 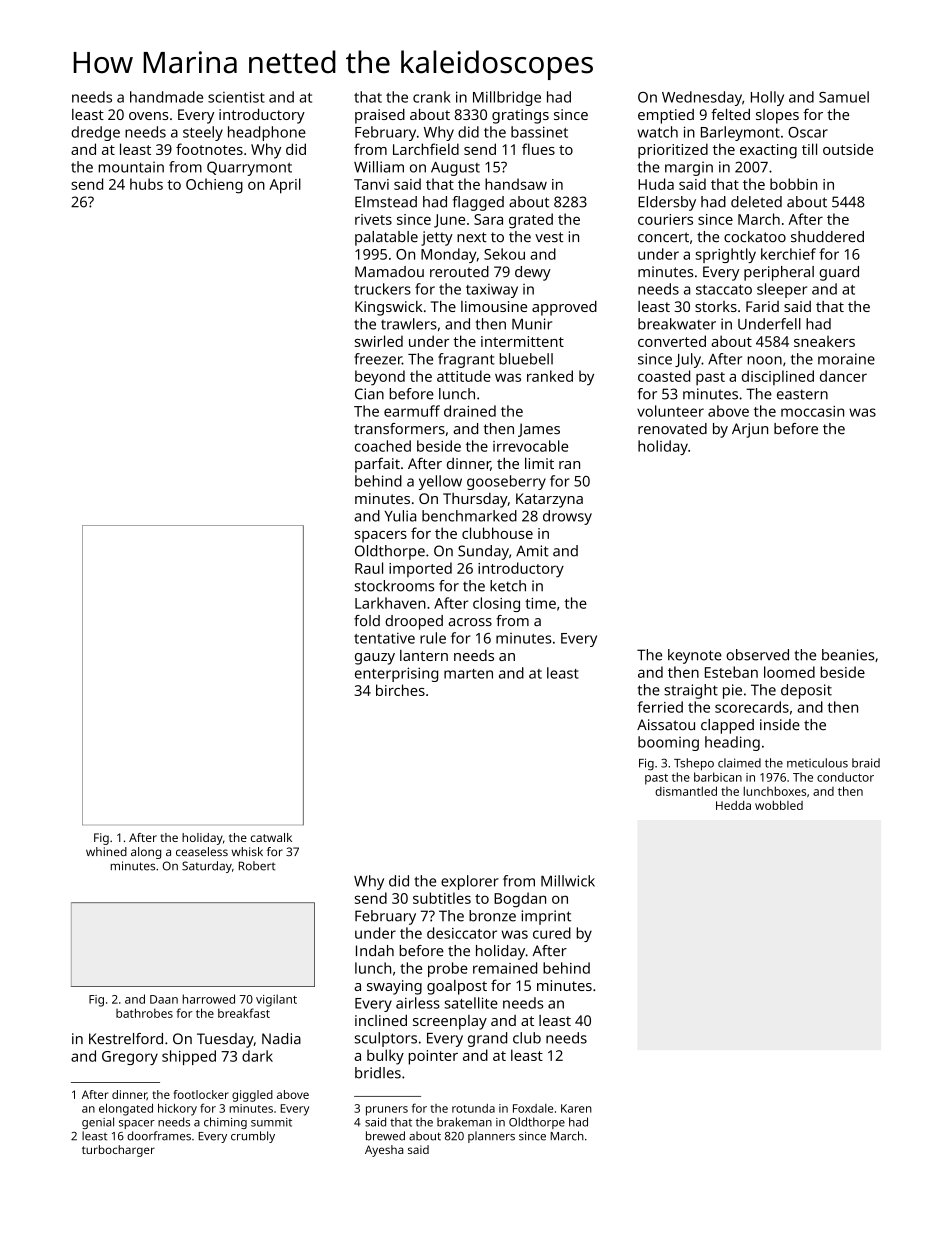 I want to click on freezer, so click(x=378, y=359).
